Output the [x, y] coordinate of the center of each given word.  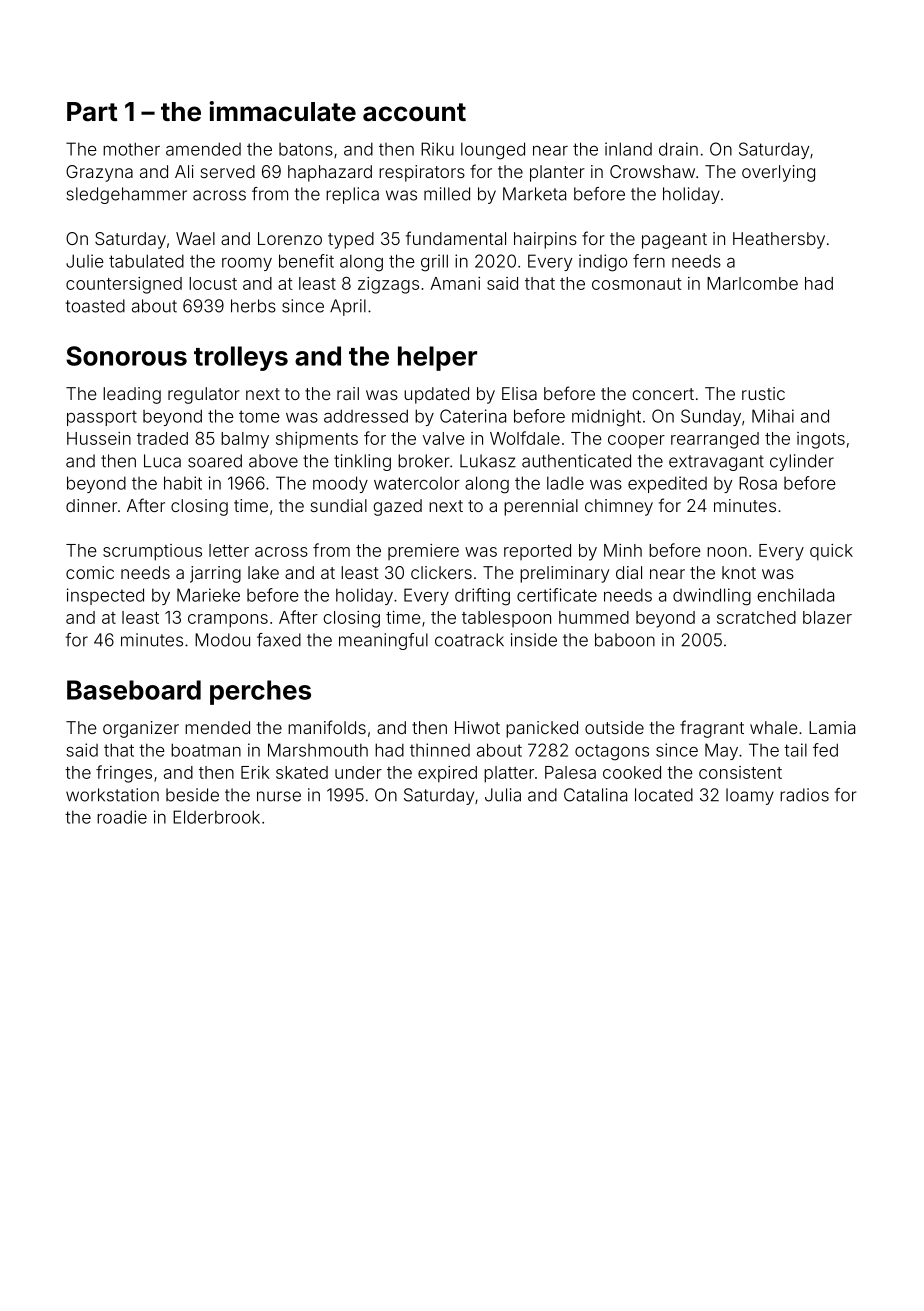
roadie [122, 817]
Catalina [595, 795]
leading [132, 395]
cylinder [802, 462]
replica [352, 195]
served [228, 171]
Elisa [519, 393]
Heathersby [779, 240]
